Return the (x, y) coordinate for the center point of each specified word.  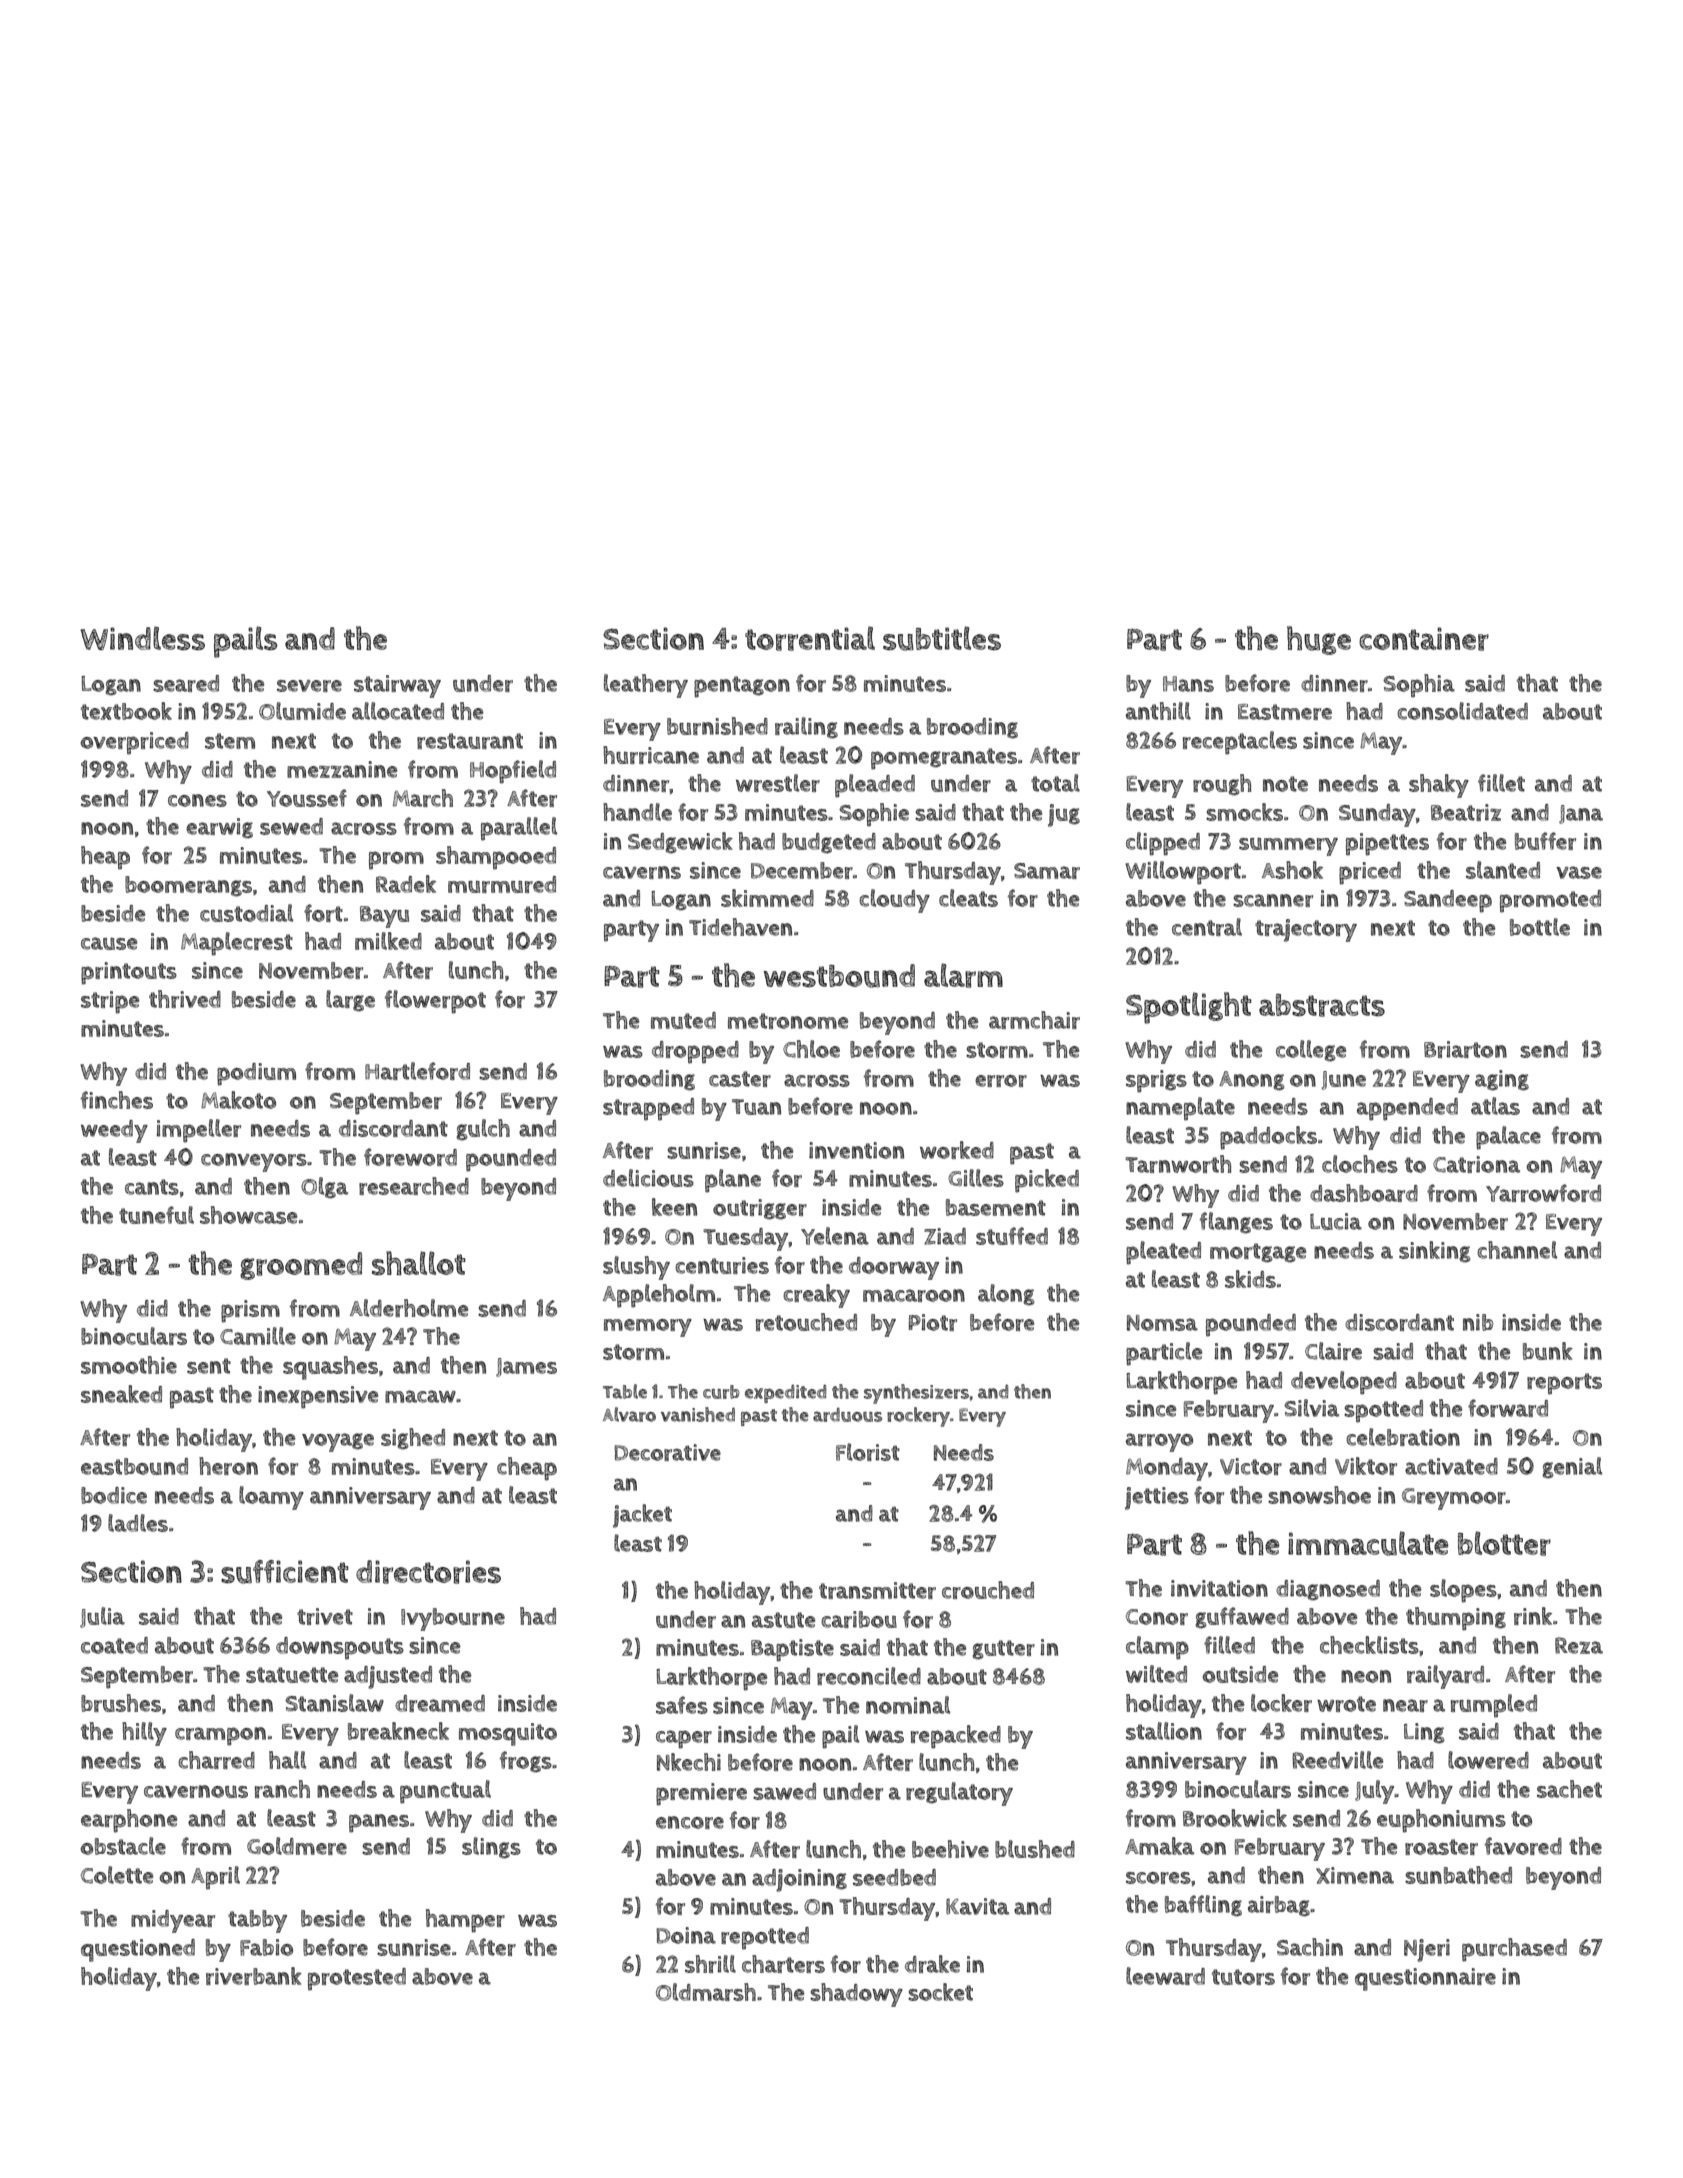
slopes (1463, 1591)
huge (1319, 640)
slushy (636, 1268)
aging (1502, 1080)
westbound (839, 976)
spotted (1383, 1411)
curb (721, 1392)
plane (733, 1181)
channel (1517, 1250)
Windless (142, 638)
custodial (246, 913)
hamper (465, 1921)
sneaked (121, 1394)
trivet (325, 1616)
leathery (646, 686)
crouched (988, 1590)
